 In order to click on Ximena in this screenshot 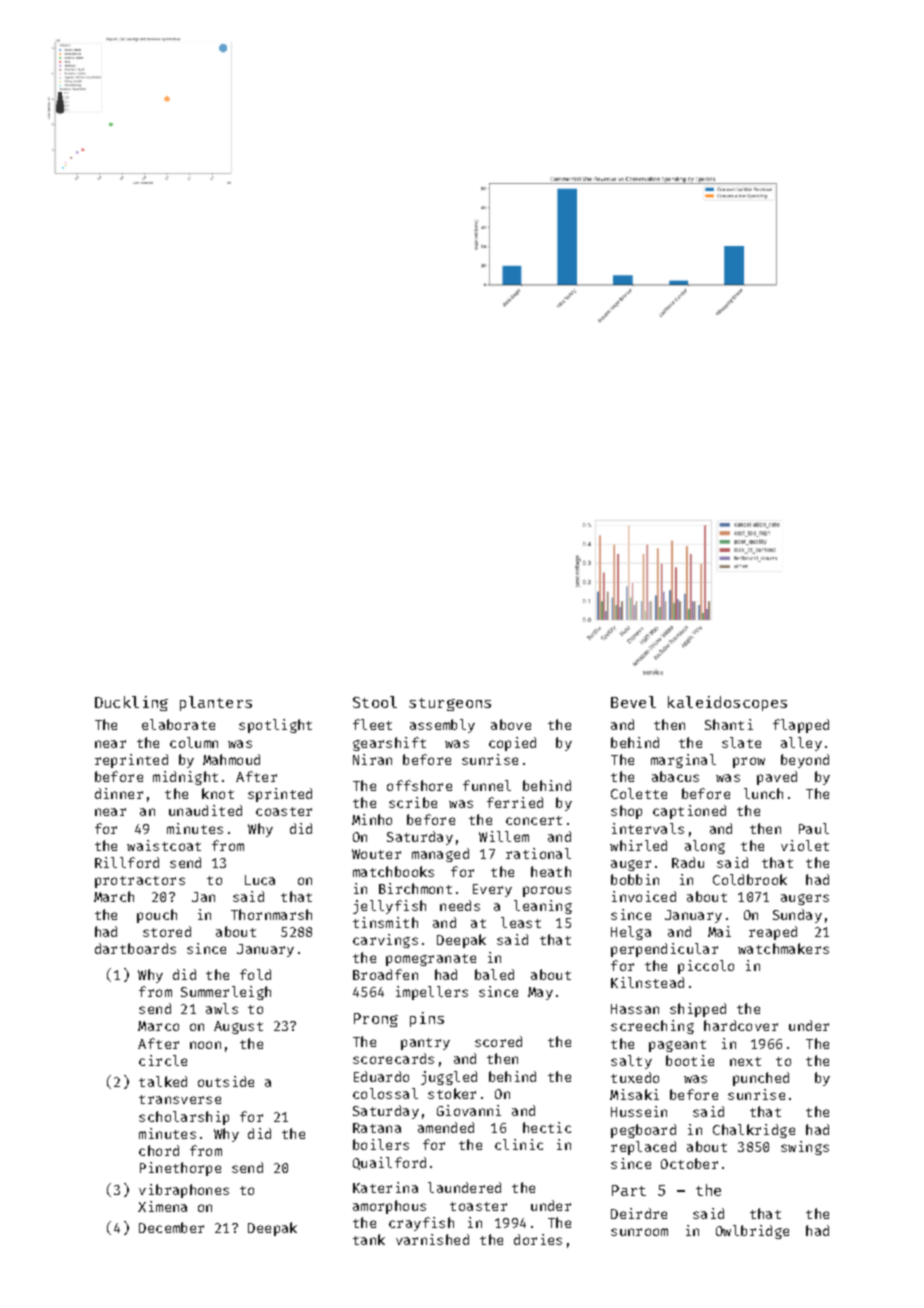, I will do `click(162, 1206)`.
